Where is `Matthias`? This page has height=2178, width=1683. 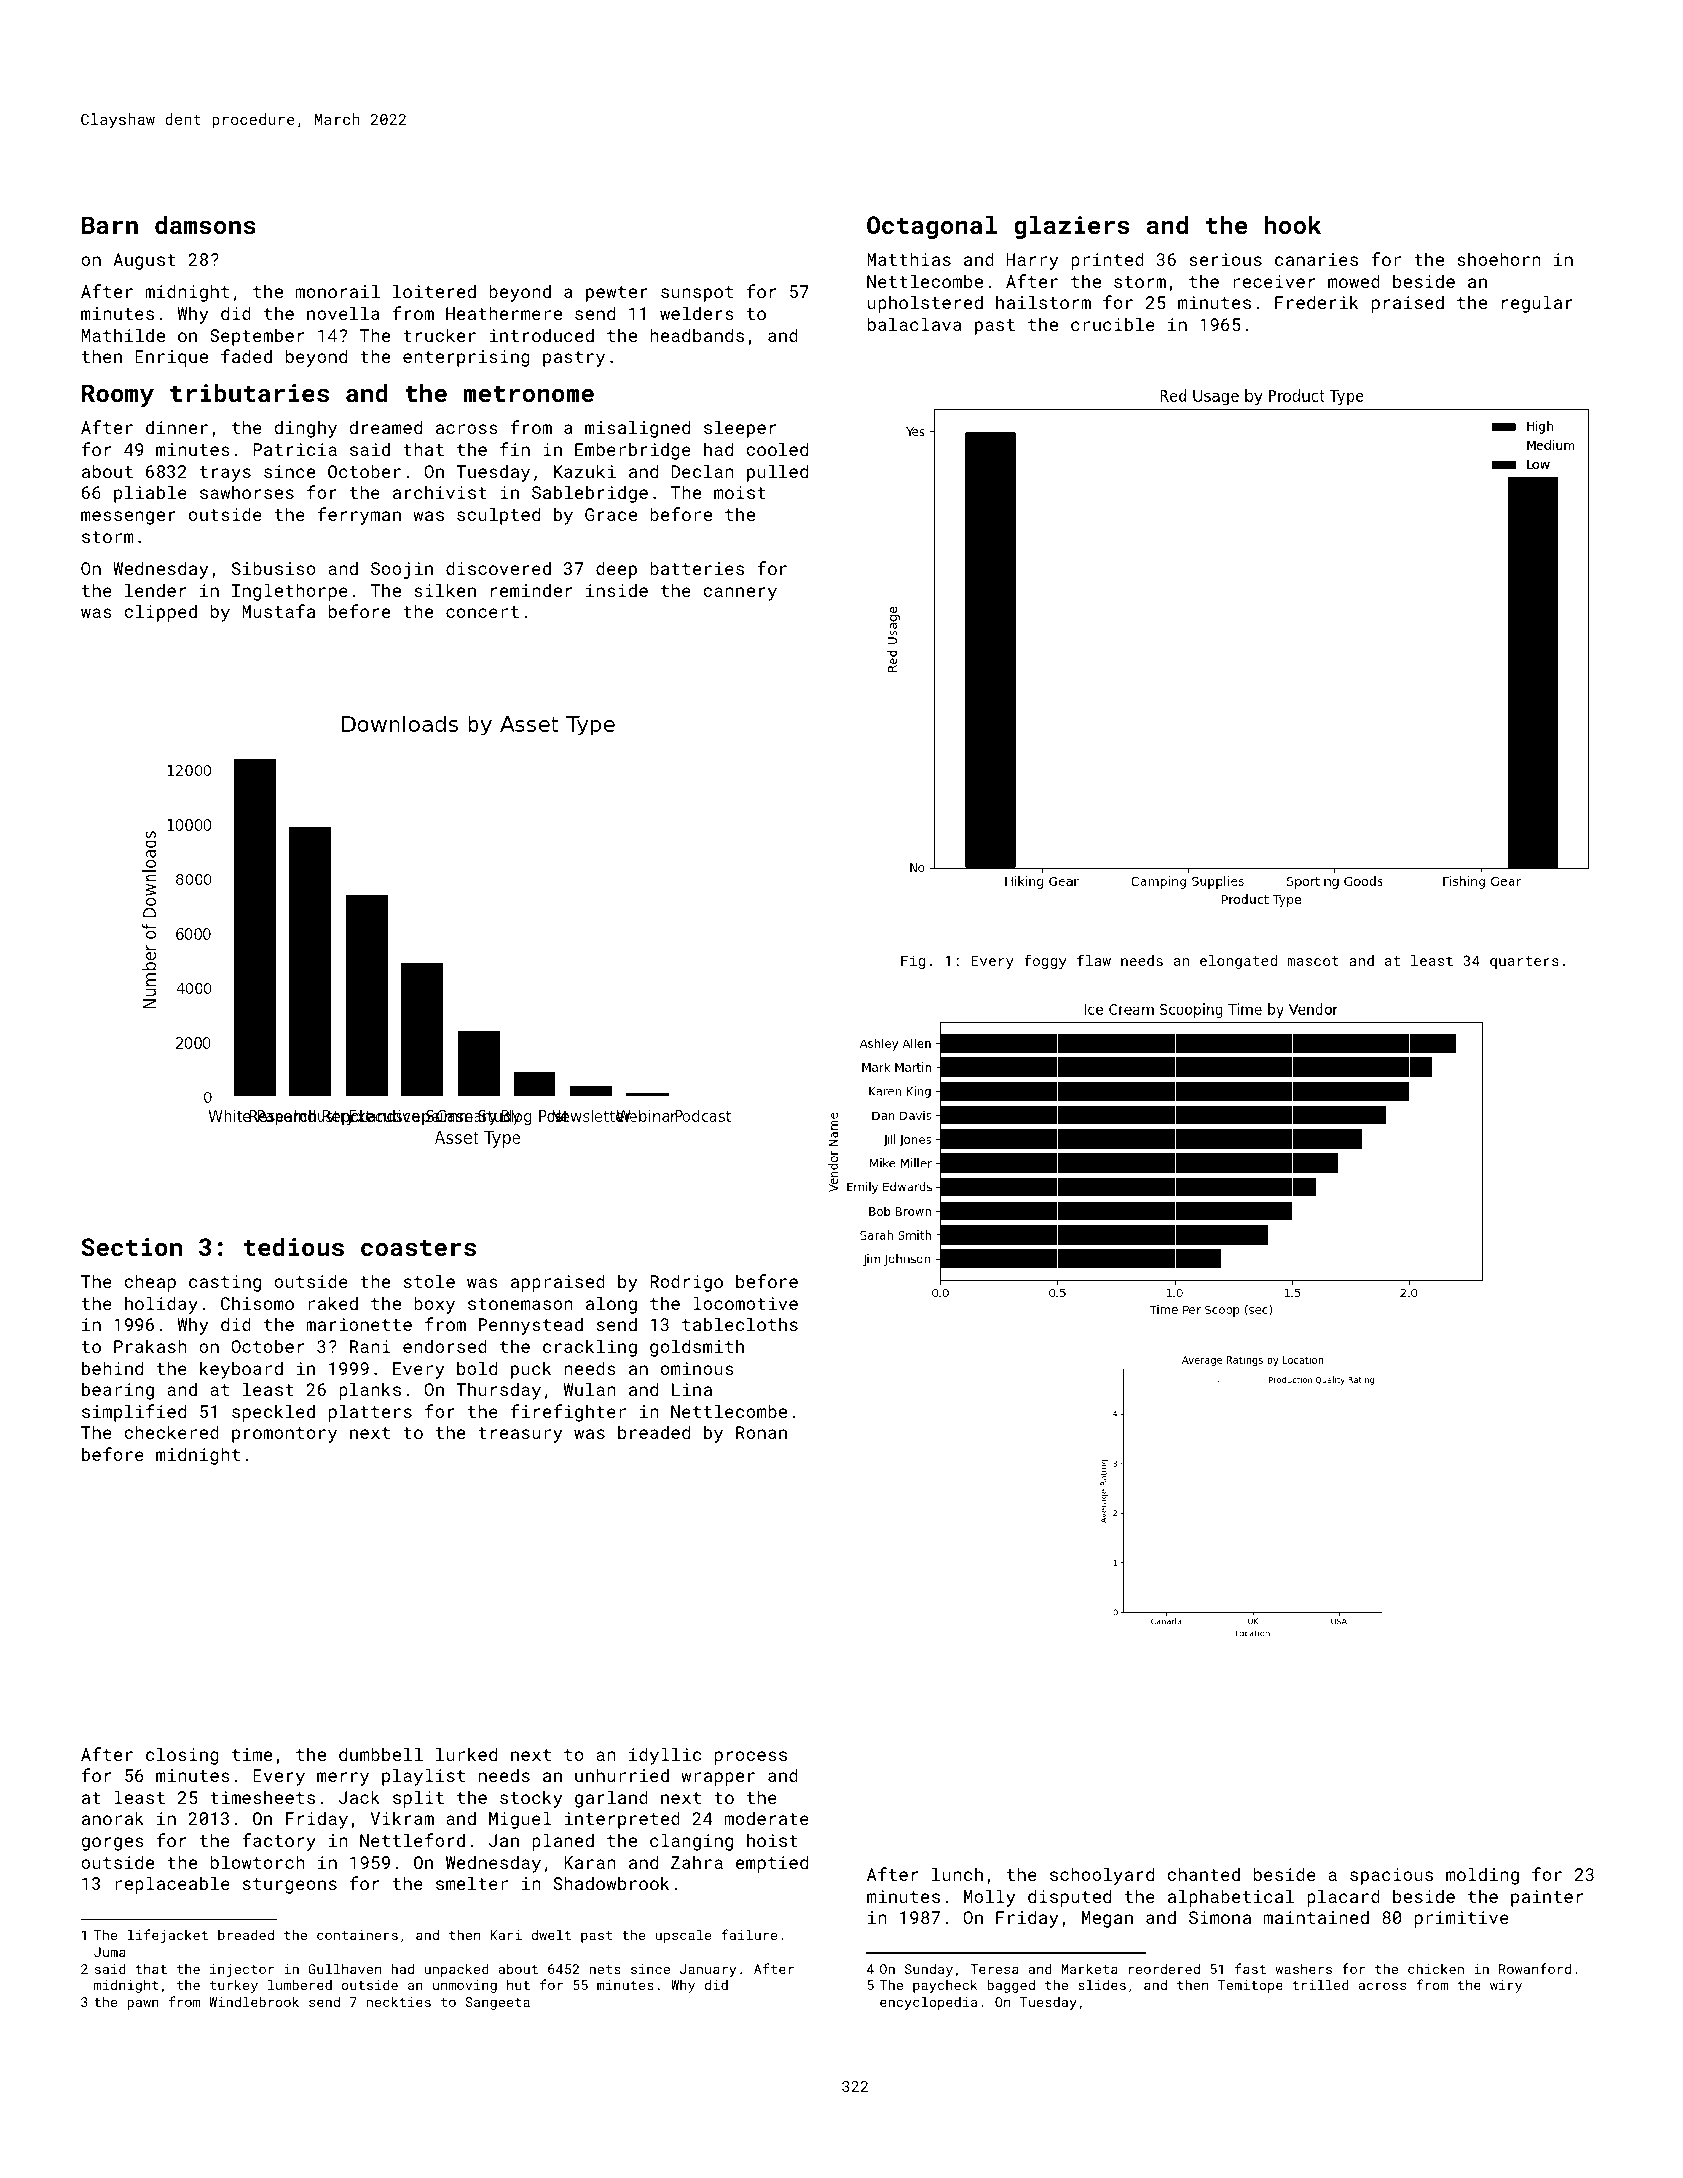
Matthias is located at coordinates (909, 259).
